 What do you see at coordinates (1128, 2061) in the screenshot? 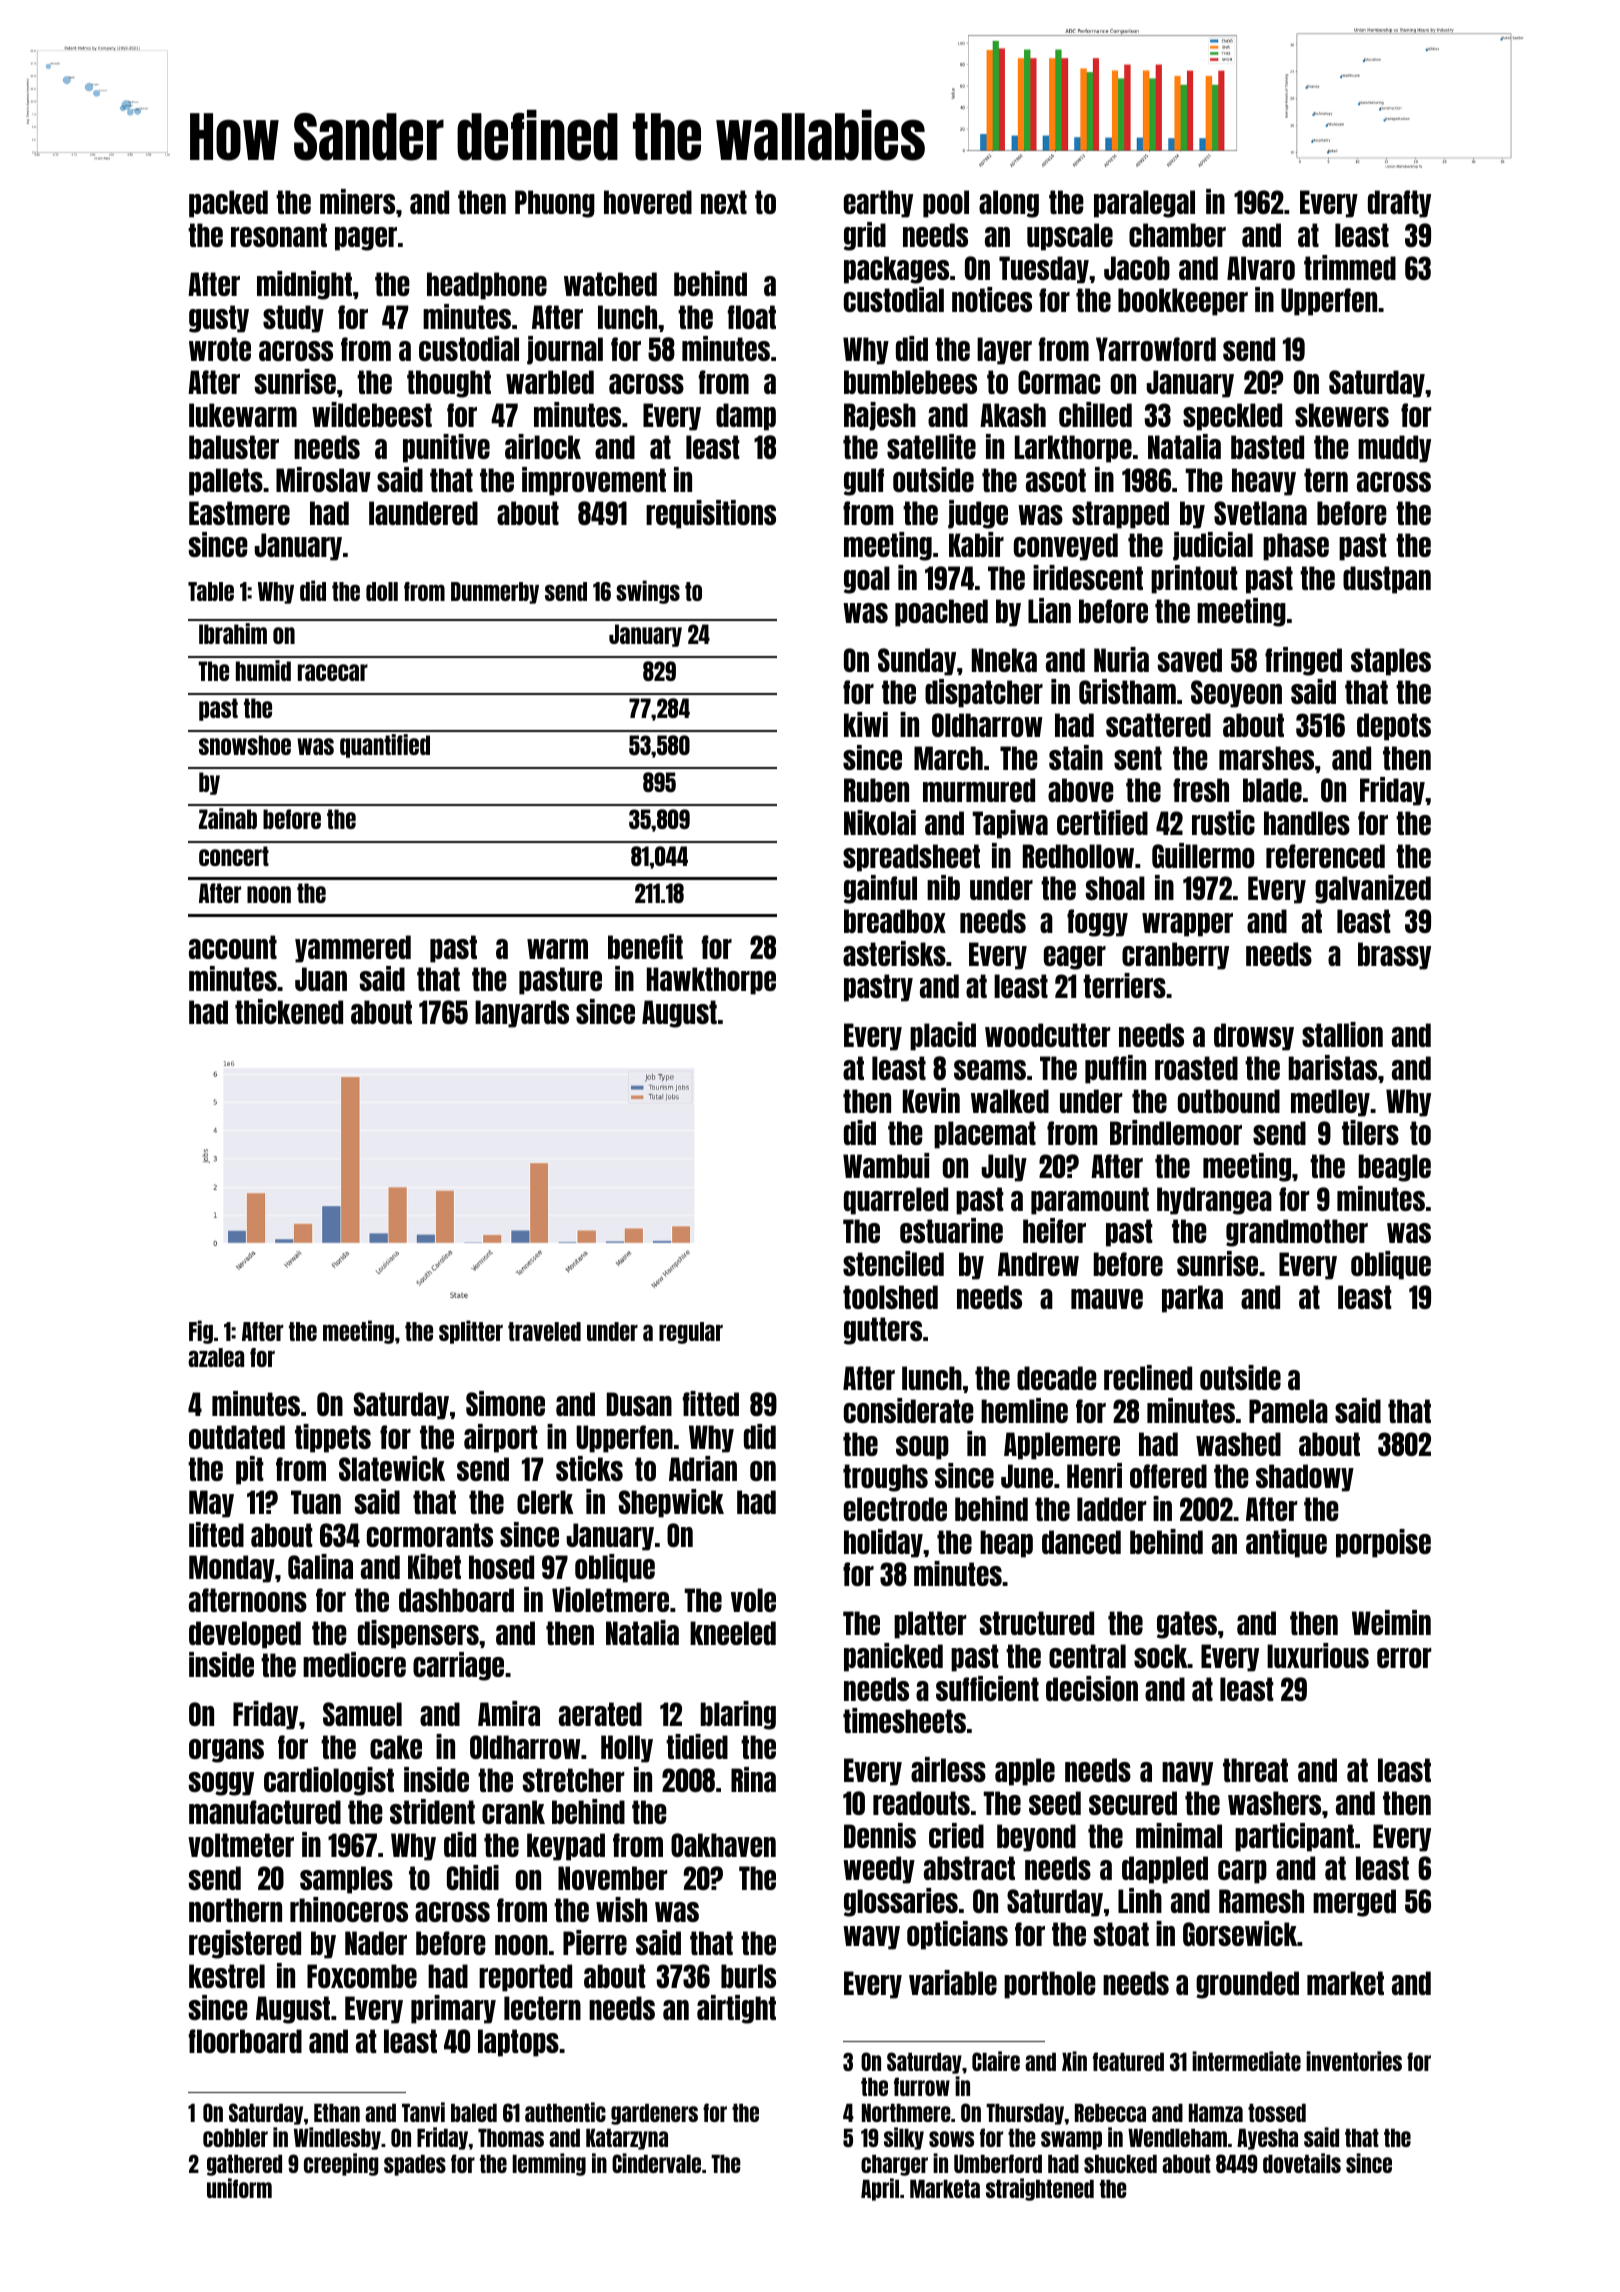
I see `featured` at bounding box center [1128, 2061].
